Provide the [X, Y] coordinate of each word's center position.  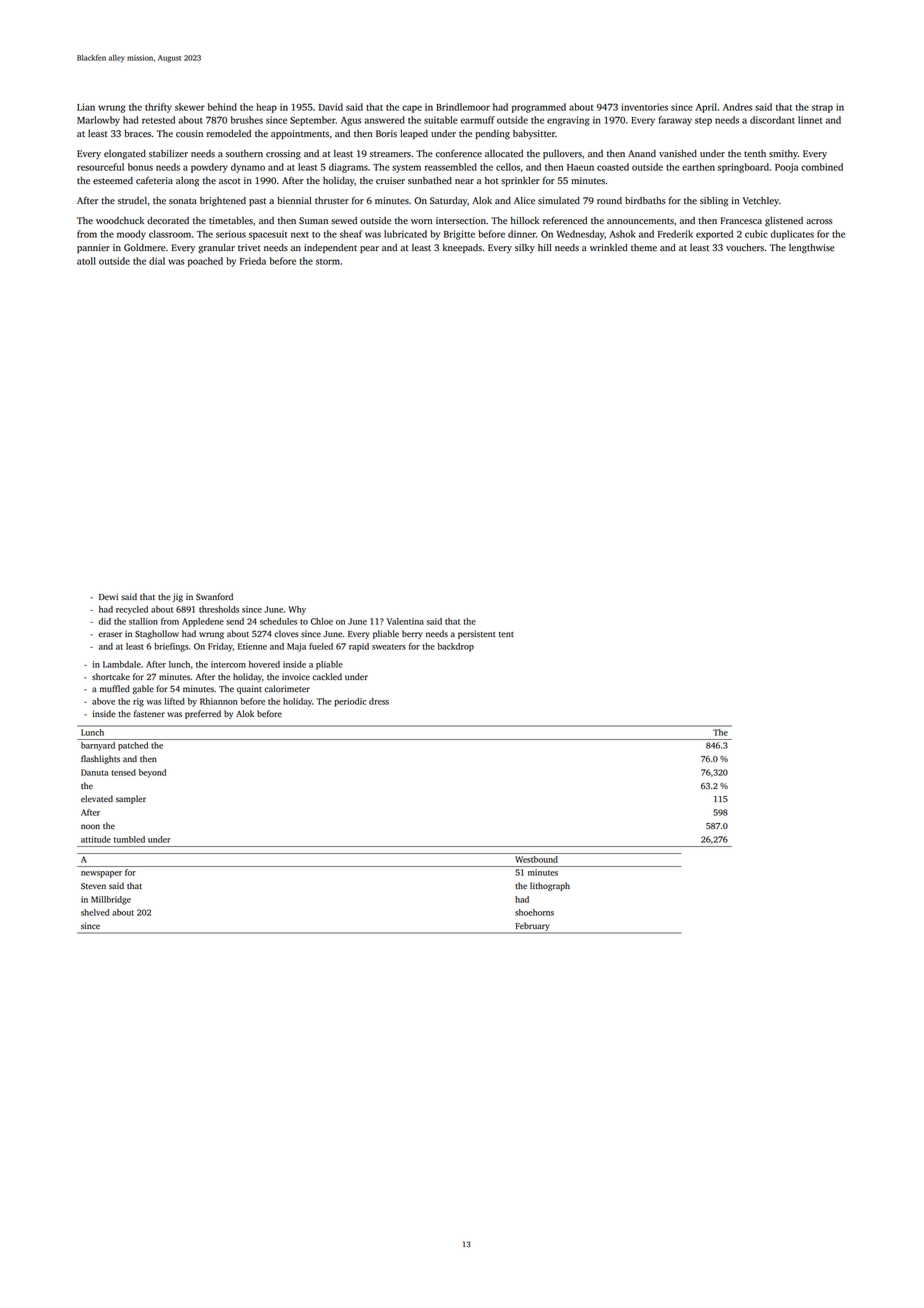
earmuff [478, 120]
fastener [149, 713]
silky [525, 248]
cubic [756, 234]
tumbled [129, 839]
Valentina [405, 621]
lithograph [550, 886]
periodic [350, 702]
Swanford [214, 596]
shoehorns [534, 912]
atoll [86, 261]
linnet [810, 120]
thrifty [158, 108]
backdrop [456, 647]
